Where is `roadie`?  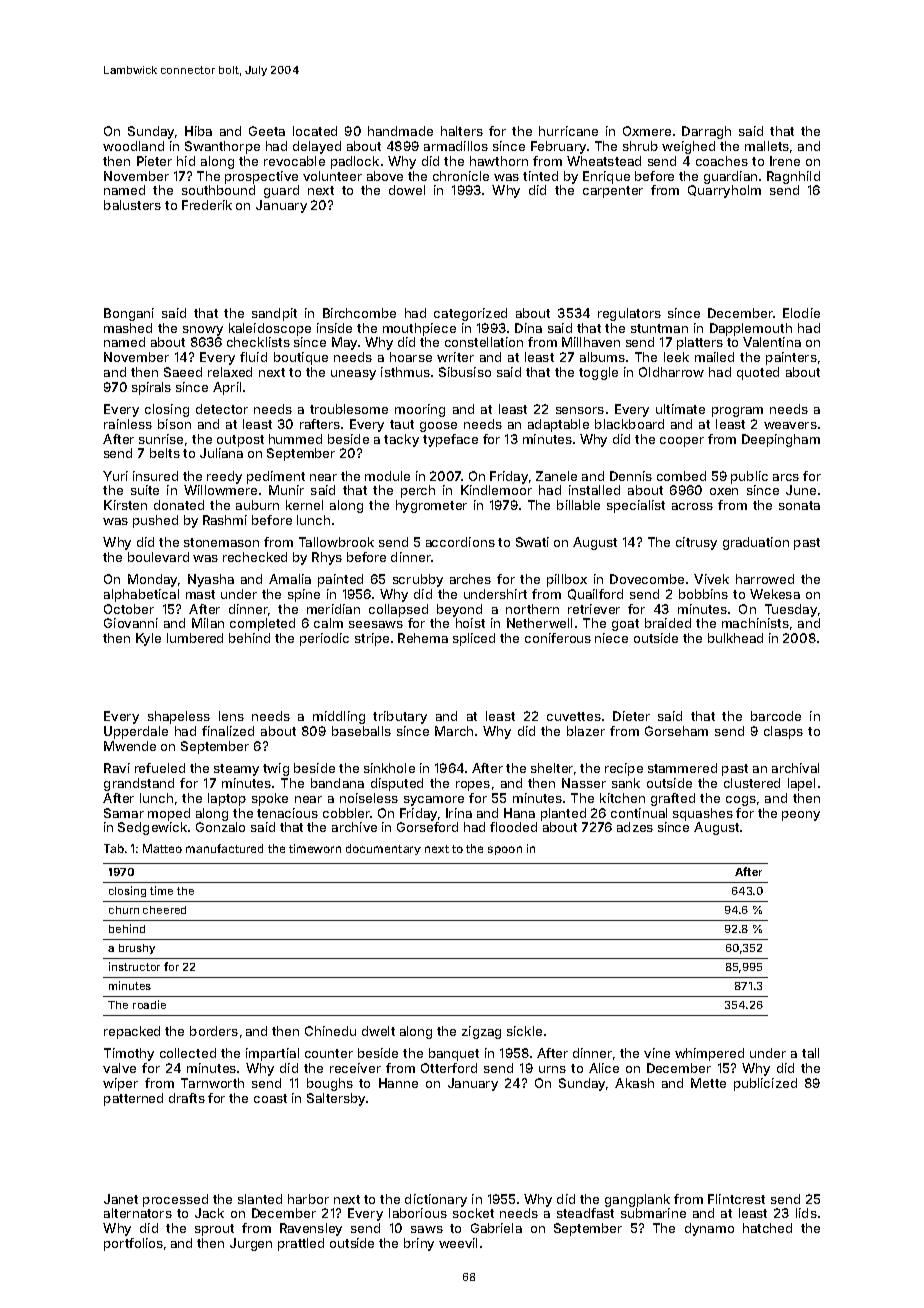
roadie is located at coordinates (149, 1004).
